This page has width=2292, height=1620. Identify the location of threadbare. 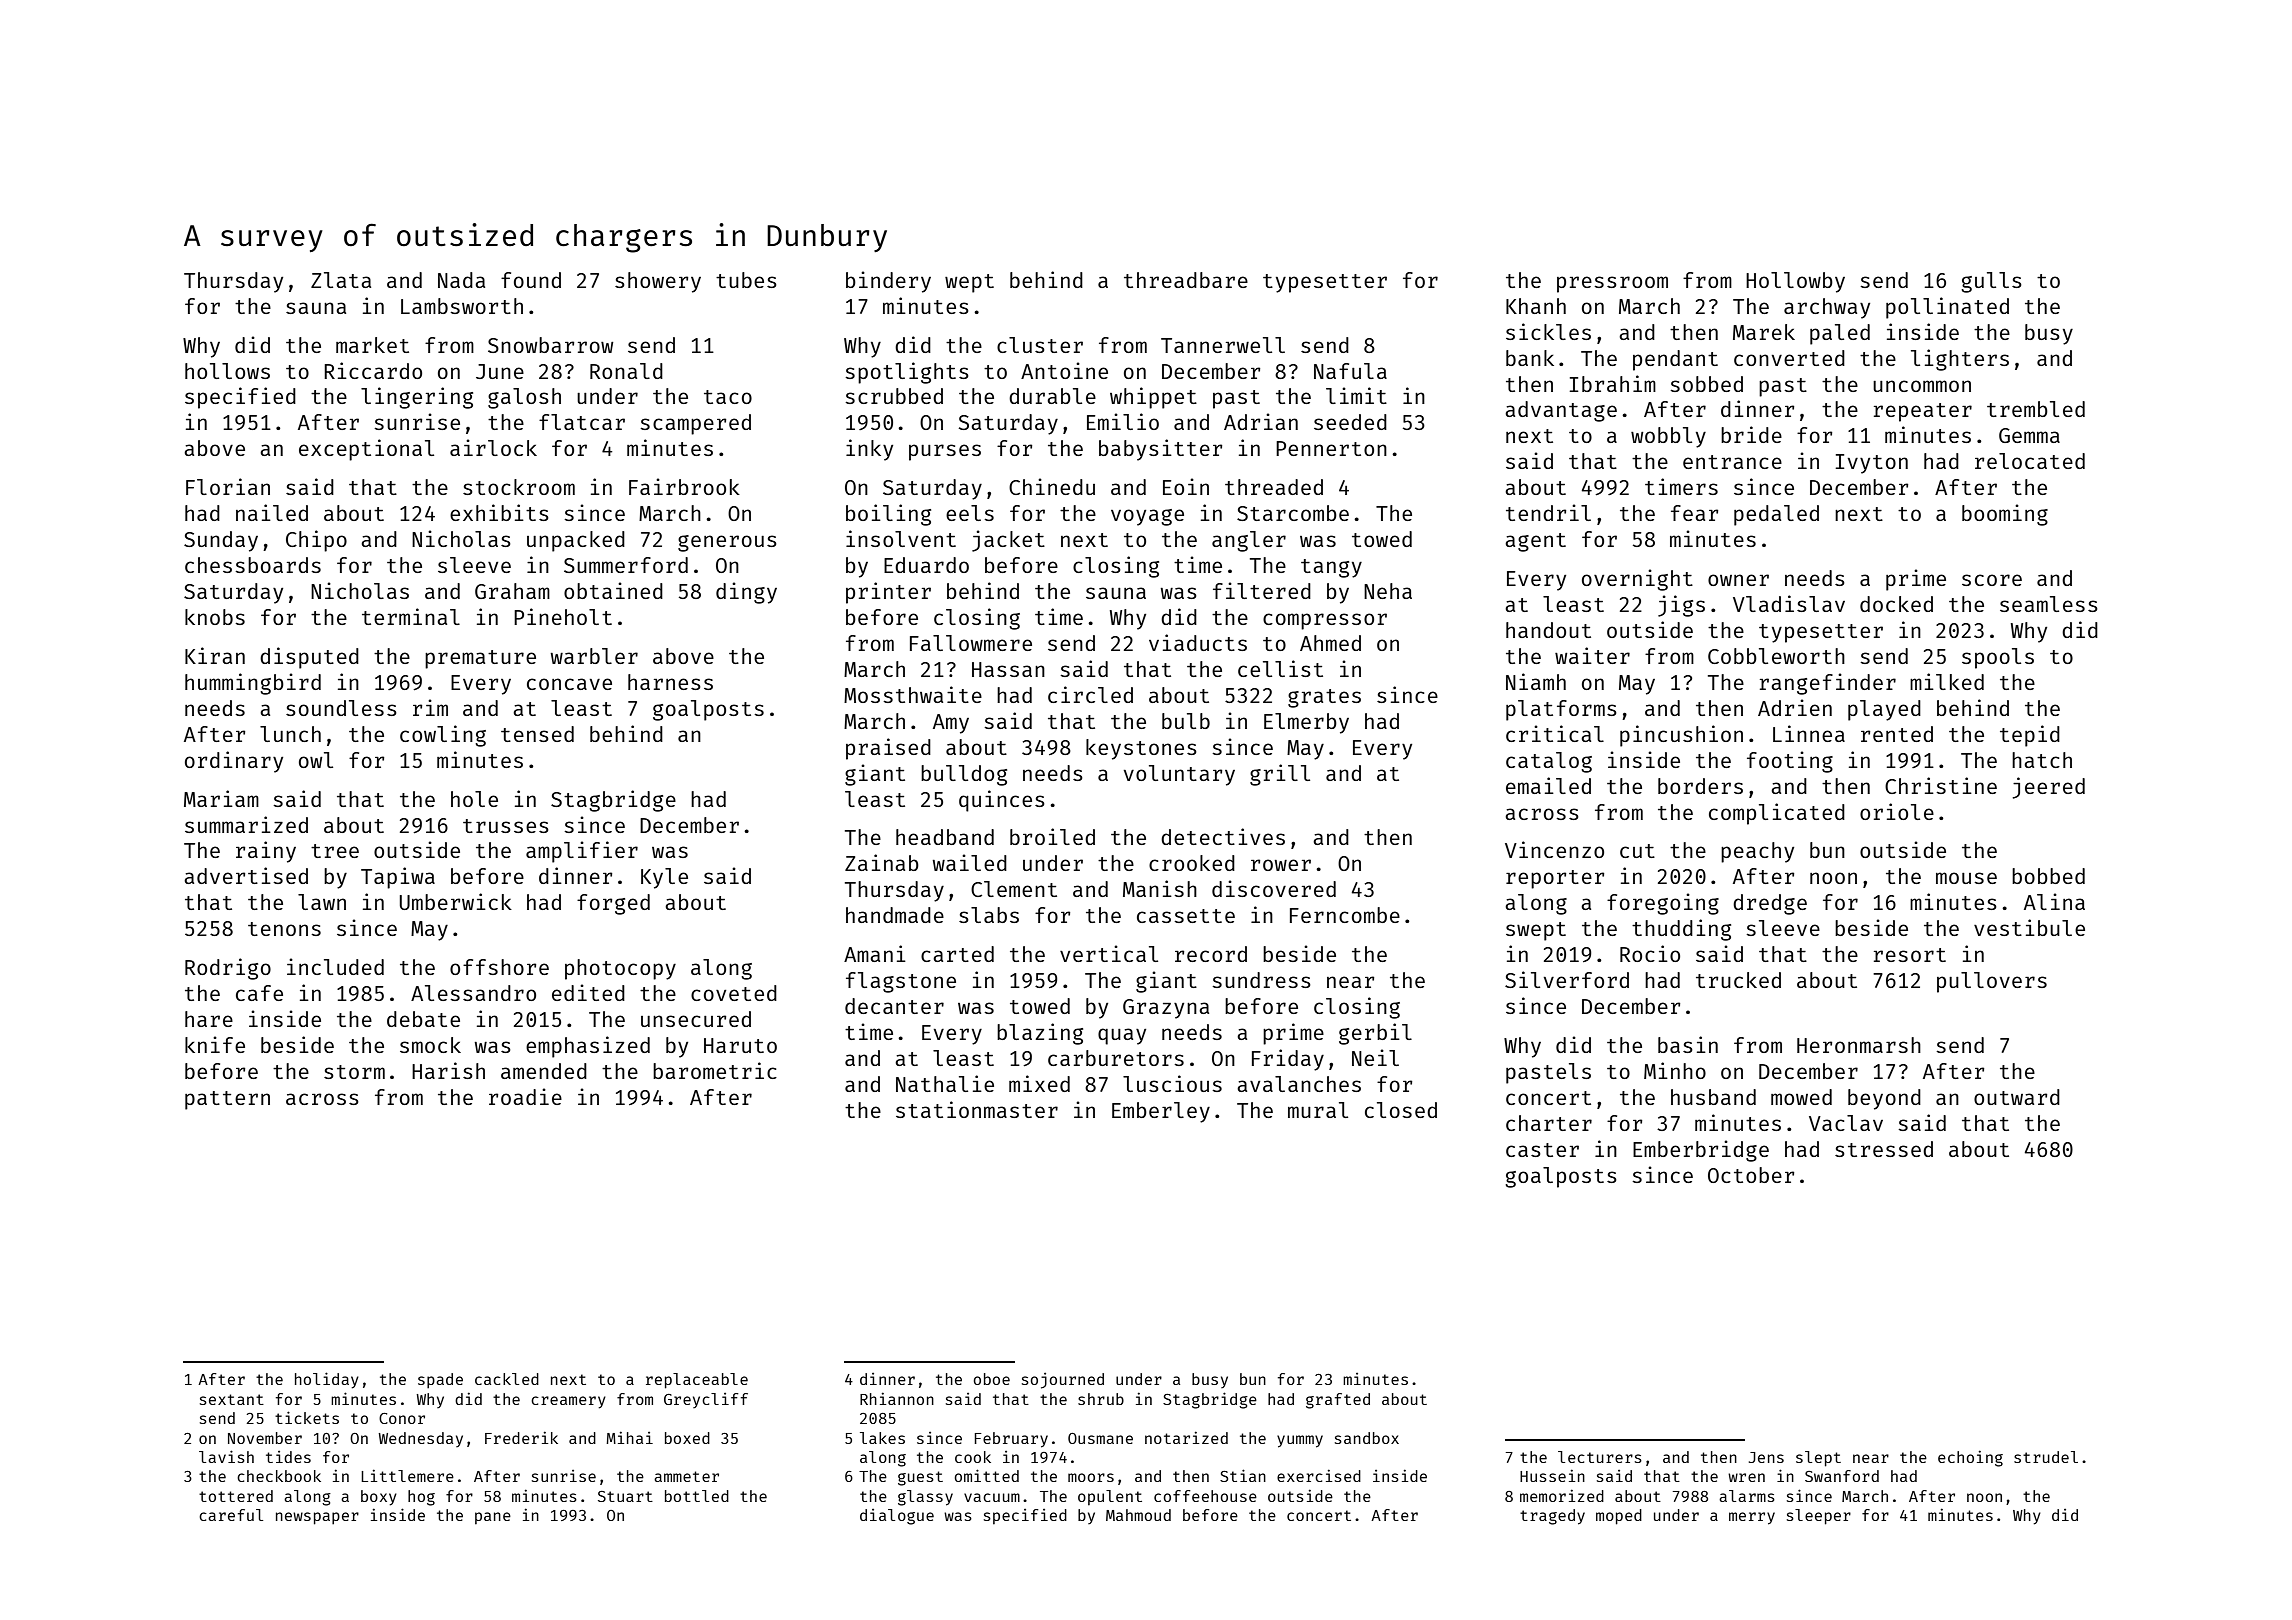
(1186, 280).
